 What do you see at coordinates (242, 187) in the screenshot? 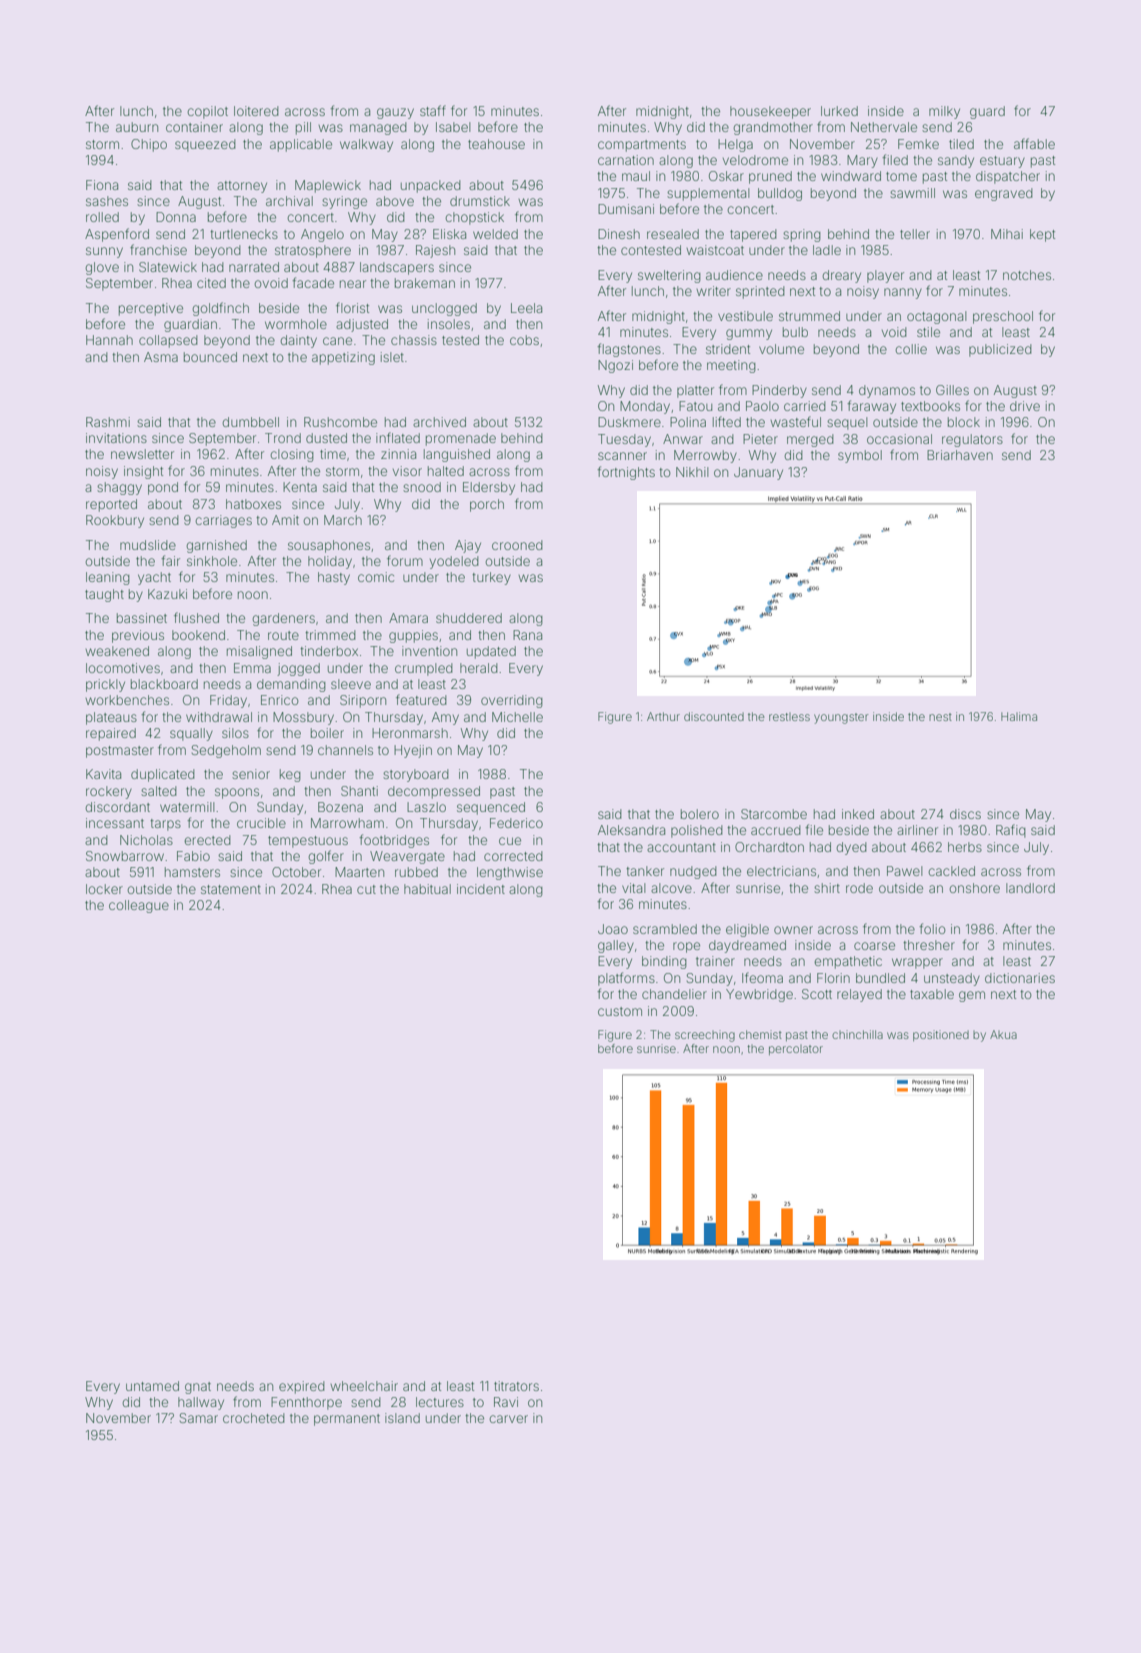
I see `attorney` at bounding box center [242, 187].
